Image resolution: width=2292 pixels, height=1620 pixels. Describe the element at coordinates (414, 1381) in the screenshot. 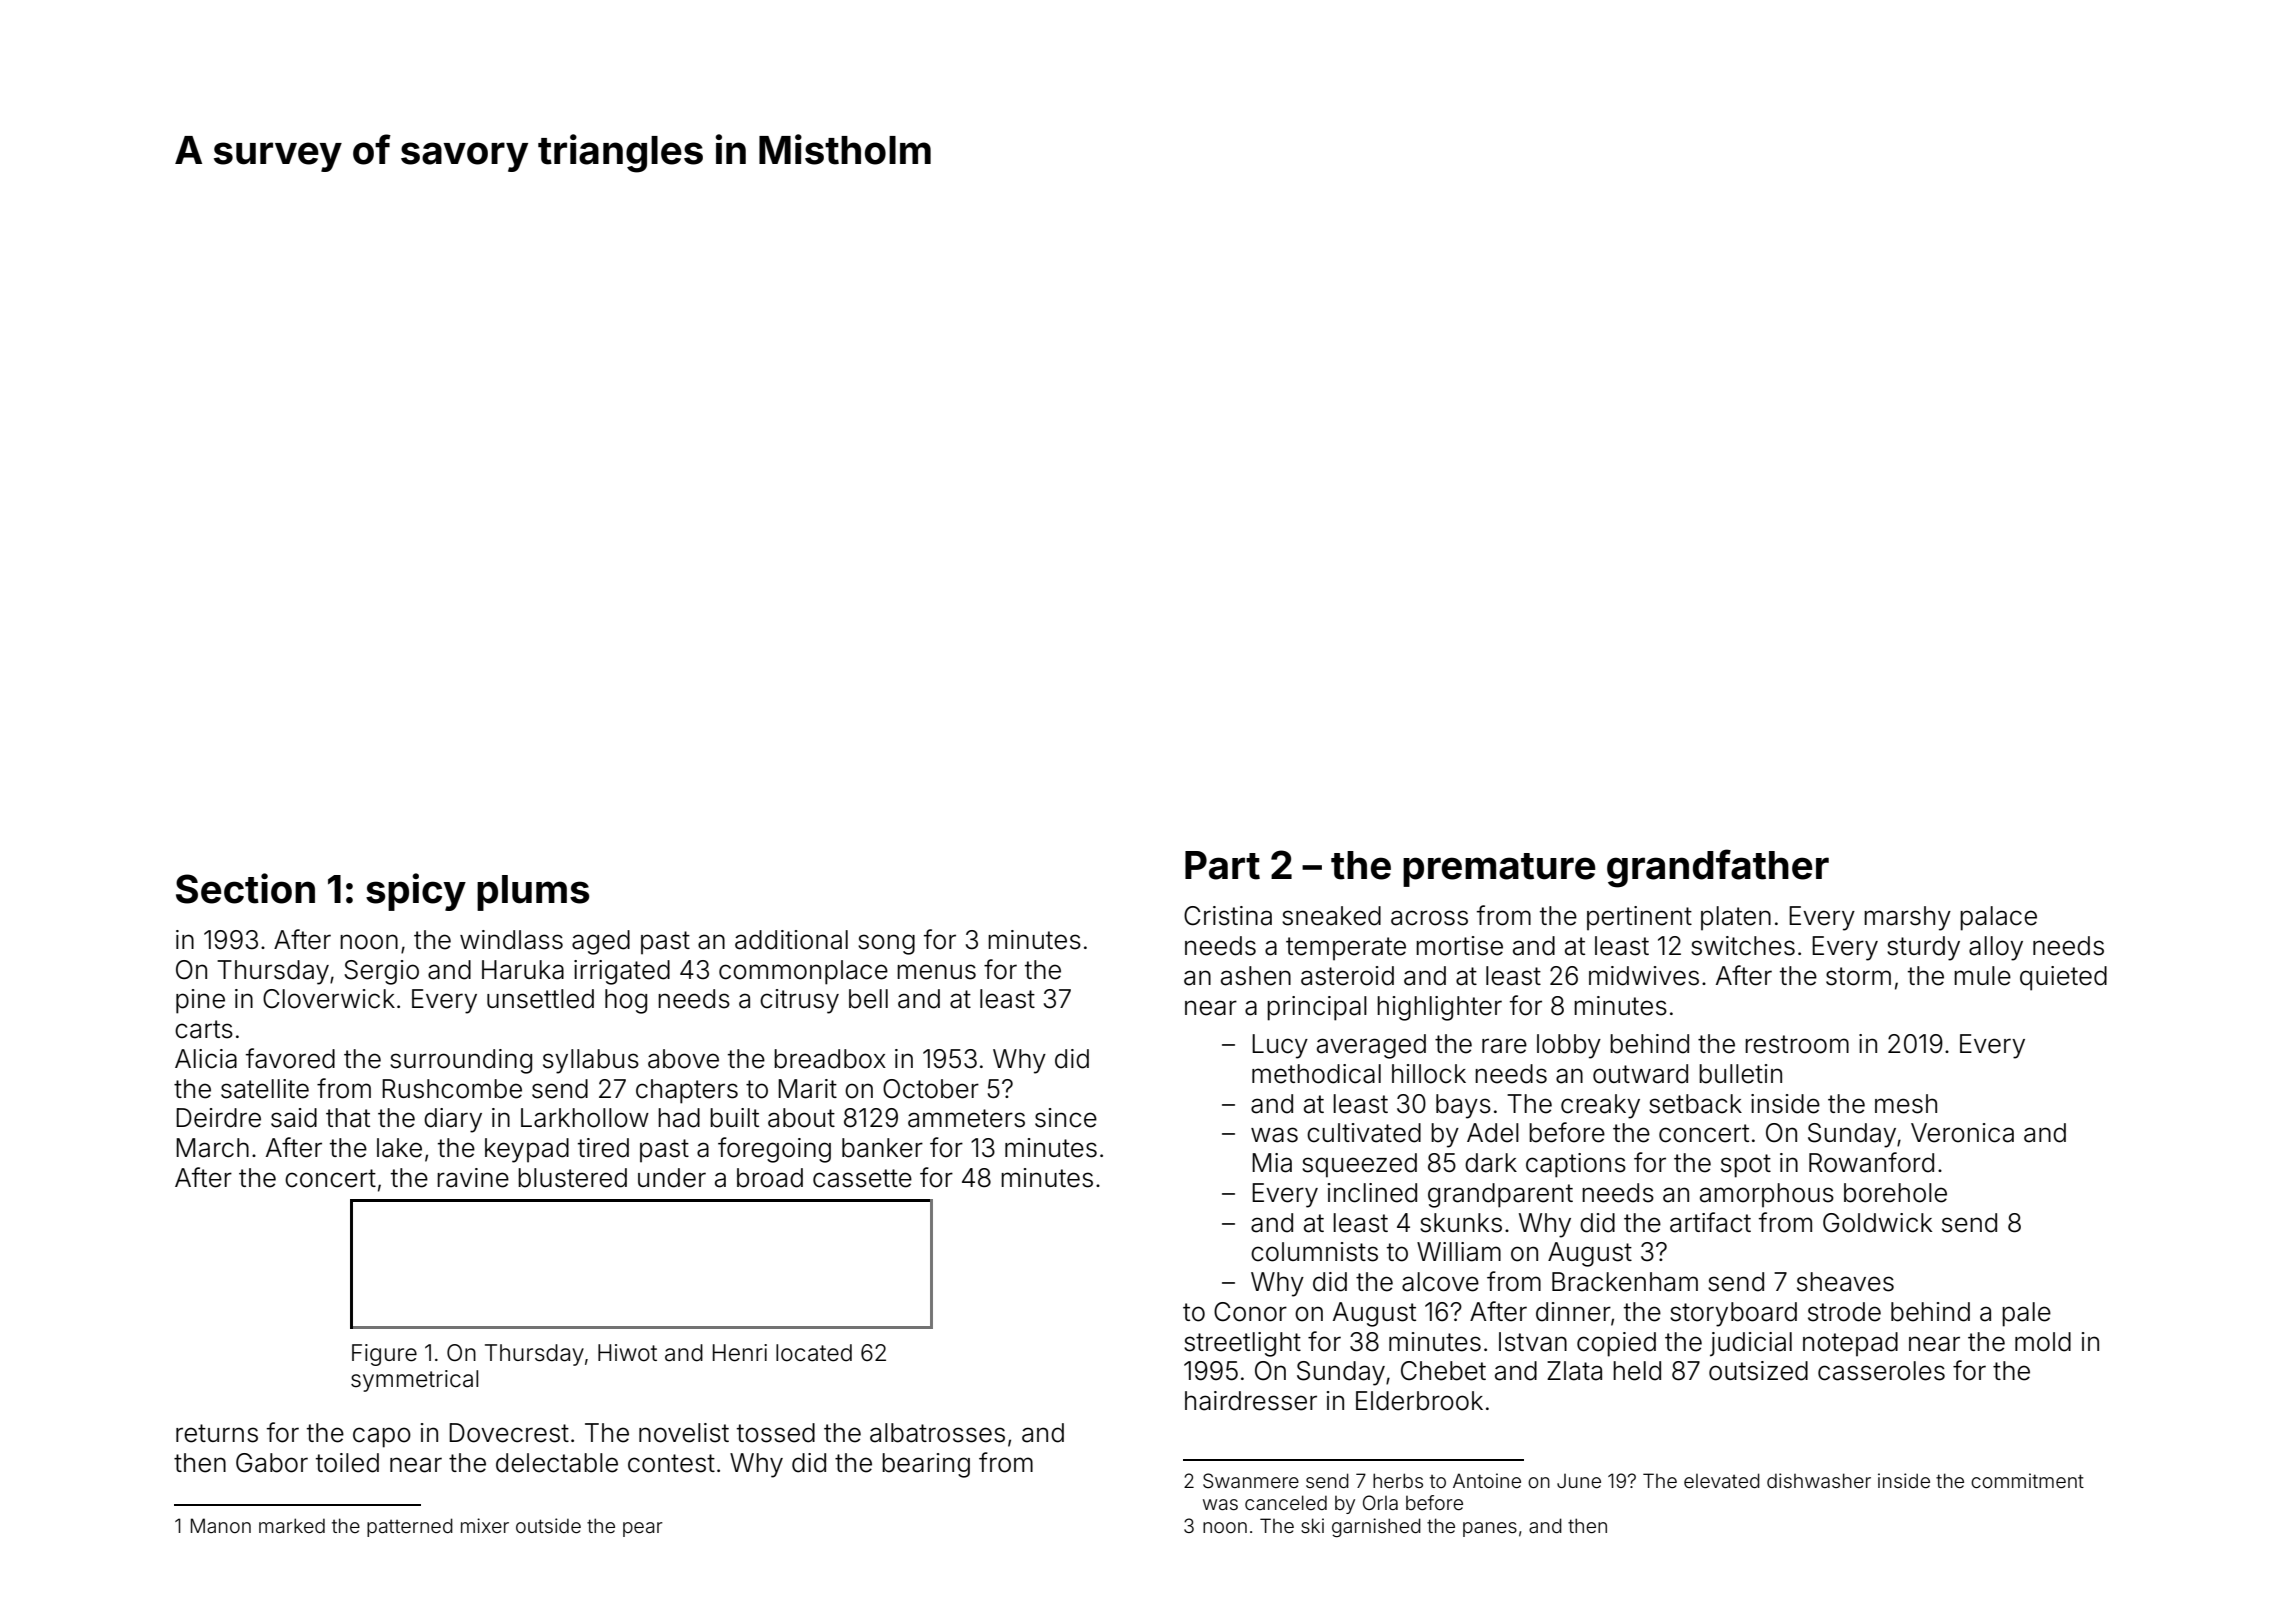

I see `symmetrical` at that location.
